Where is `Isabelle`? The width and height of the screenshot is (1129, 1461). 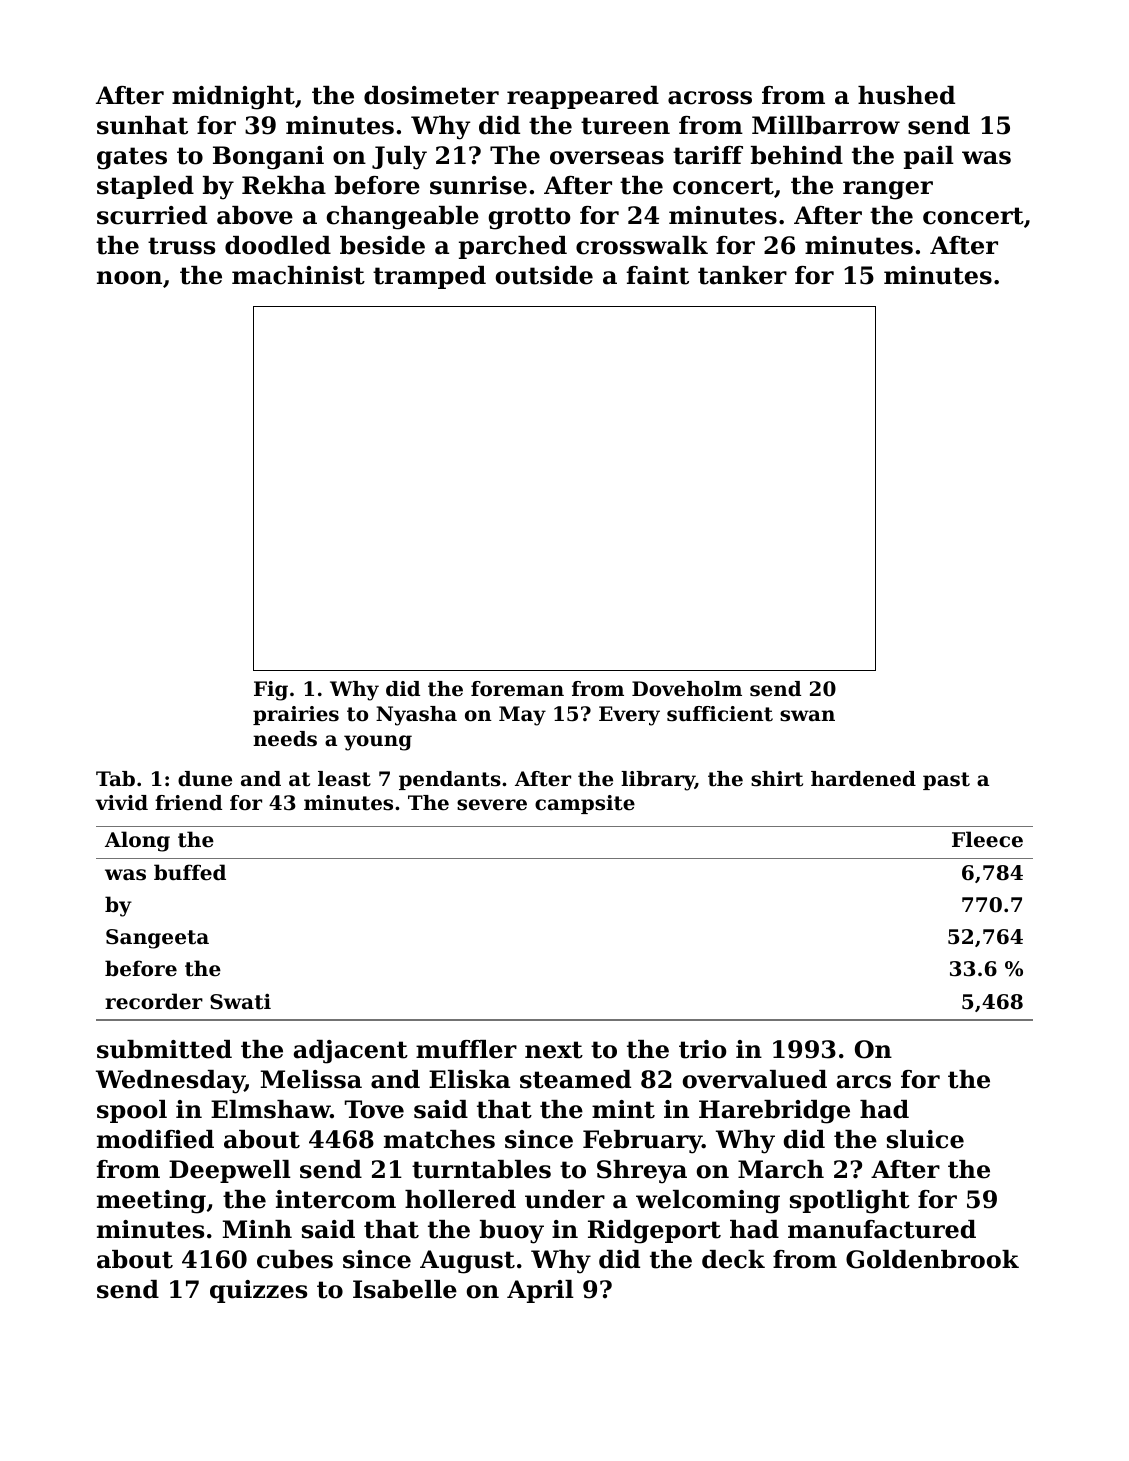
Isabelle is located at coordinates (405, 1289).
